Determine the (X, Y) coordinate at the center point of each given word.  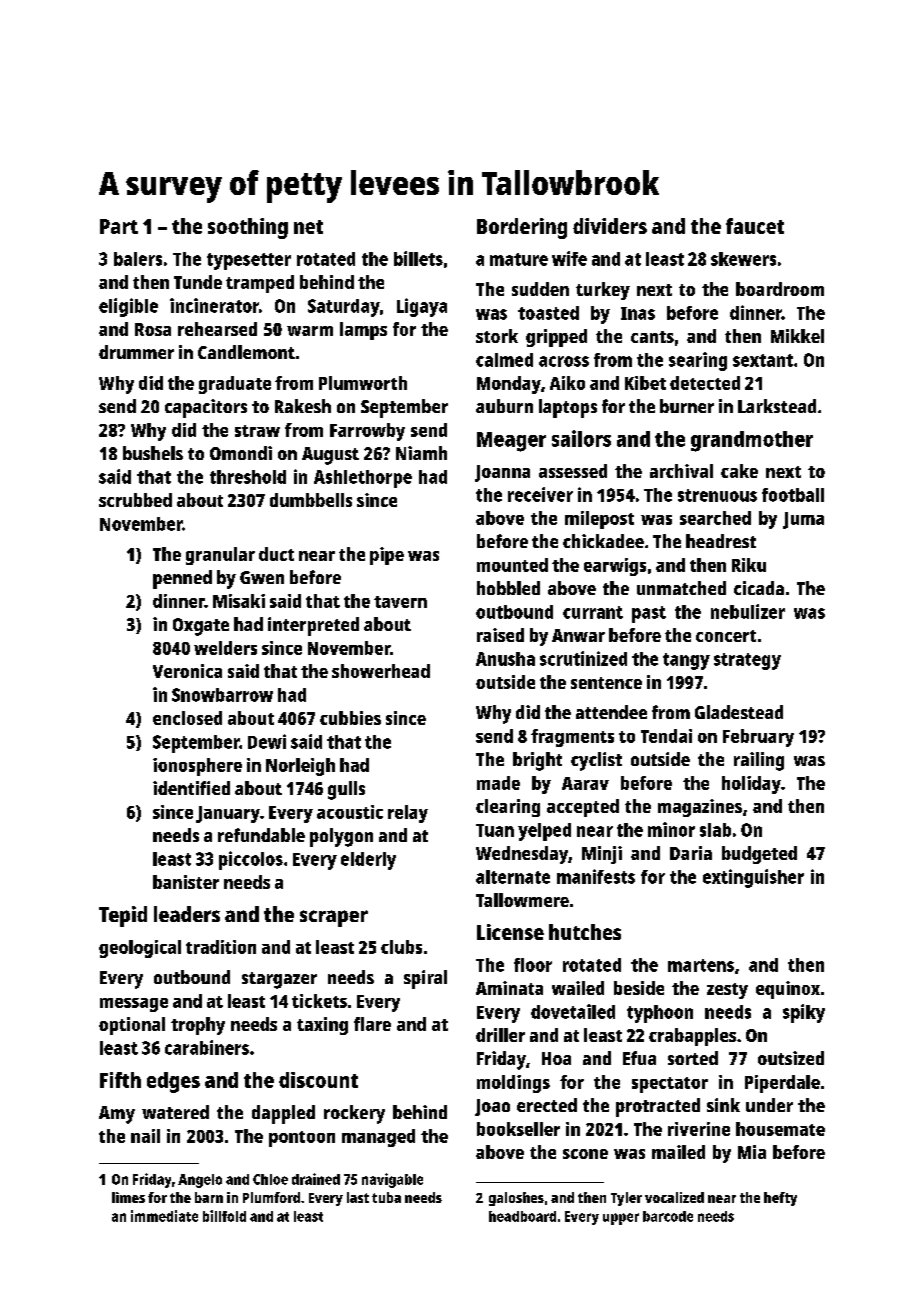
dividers (610, 226)
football (793, 495)
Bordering (522, 228)
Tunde (198, 282)
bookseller (518, 1129)
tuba (386, 1197)
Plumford (271, 1197)
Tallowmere (522, 900)
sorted (693, 1058)
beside (639, 988)
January (228, 814)
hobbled (508, 588)
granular (220, 556)
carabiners (207, 1047)
